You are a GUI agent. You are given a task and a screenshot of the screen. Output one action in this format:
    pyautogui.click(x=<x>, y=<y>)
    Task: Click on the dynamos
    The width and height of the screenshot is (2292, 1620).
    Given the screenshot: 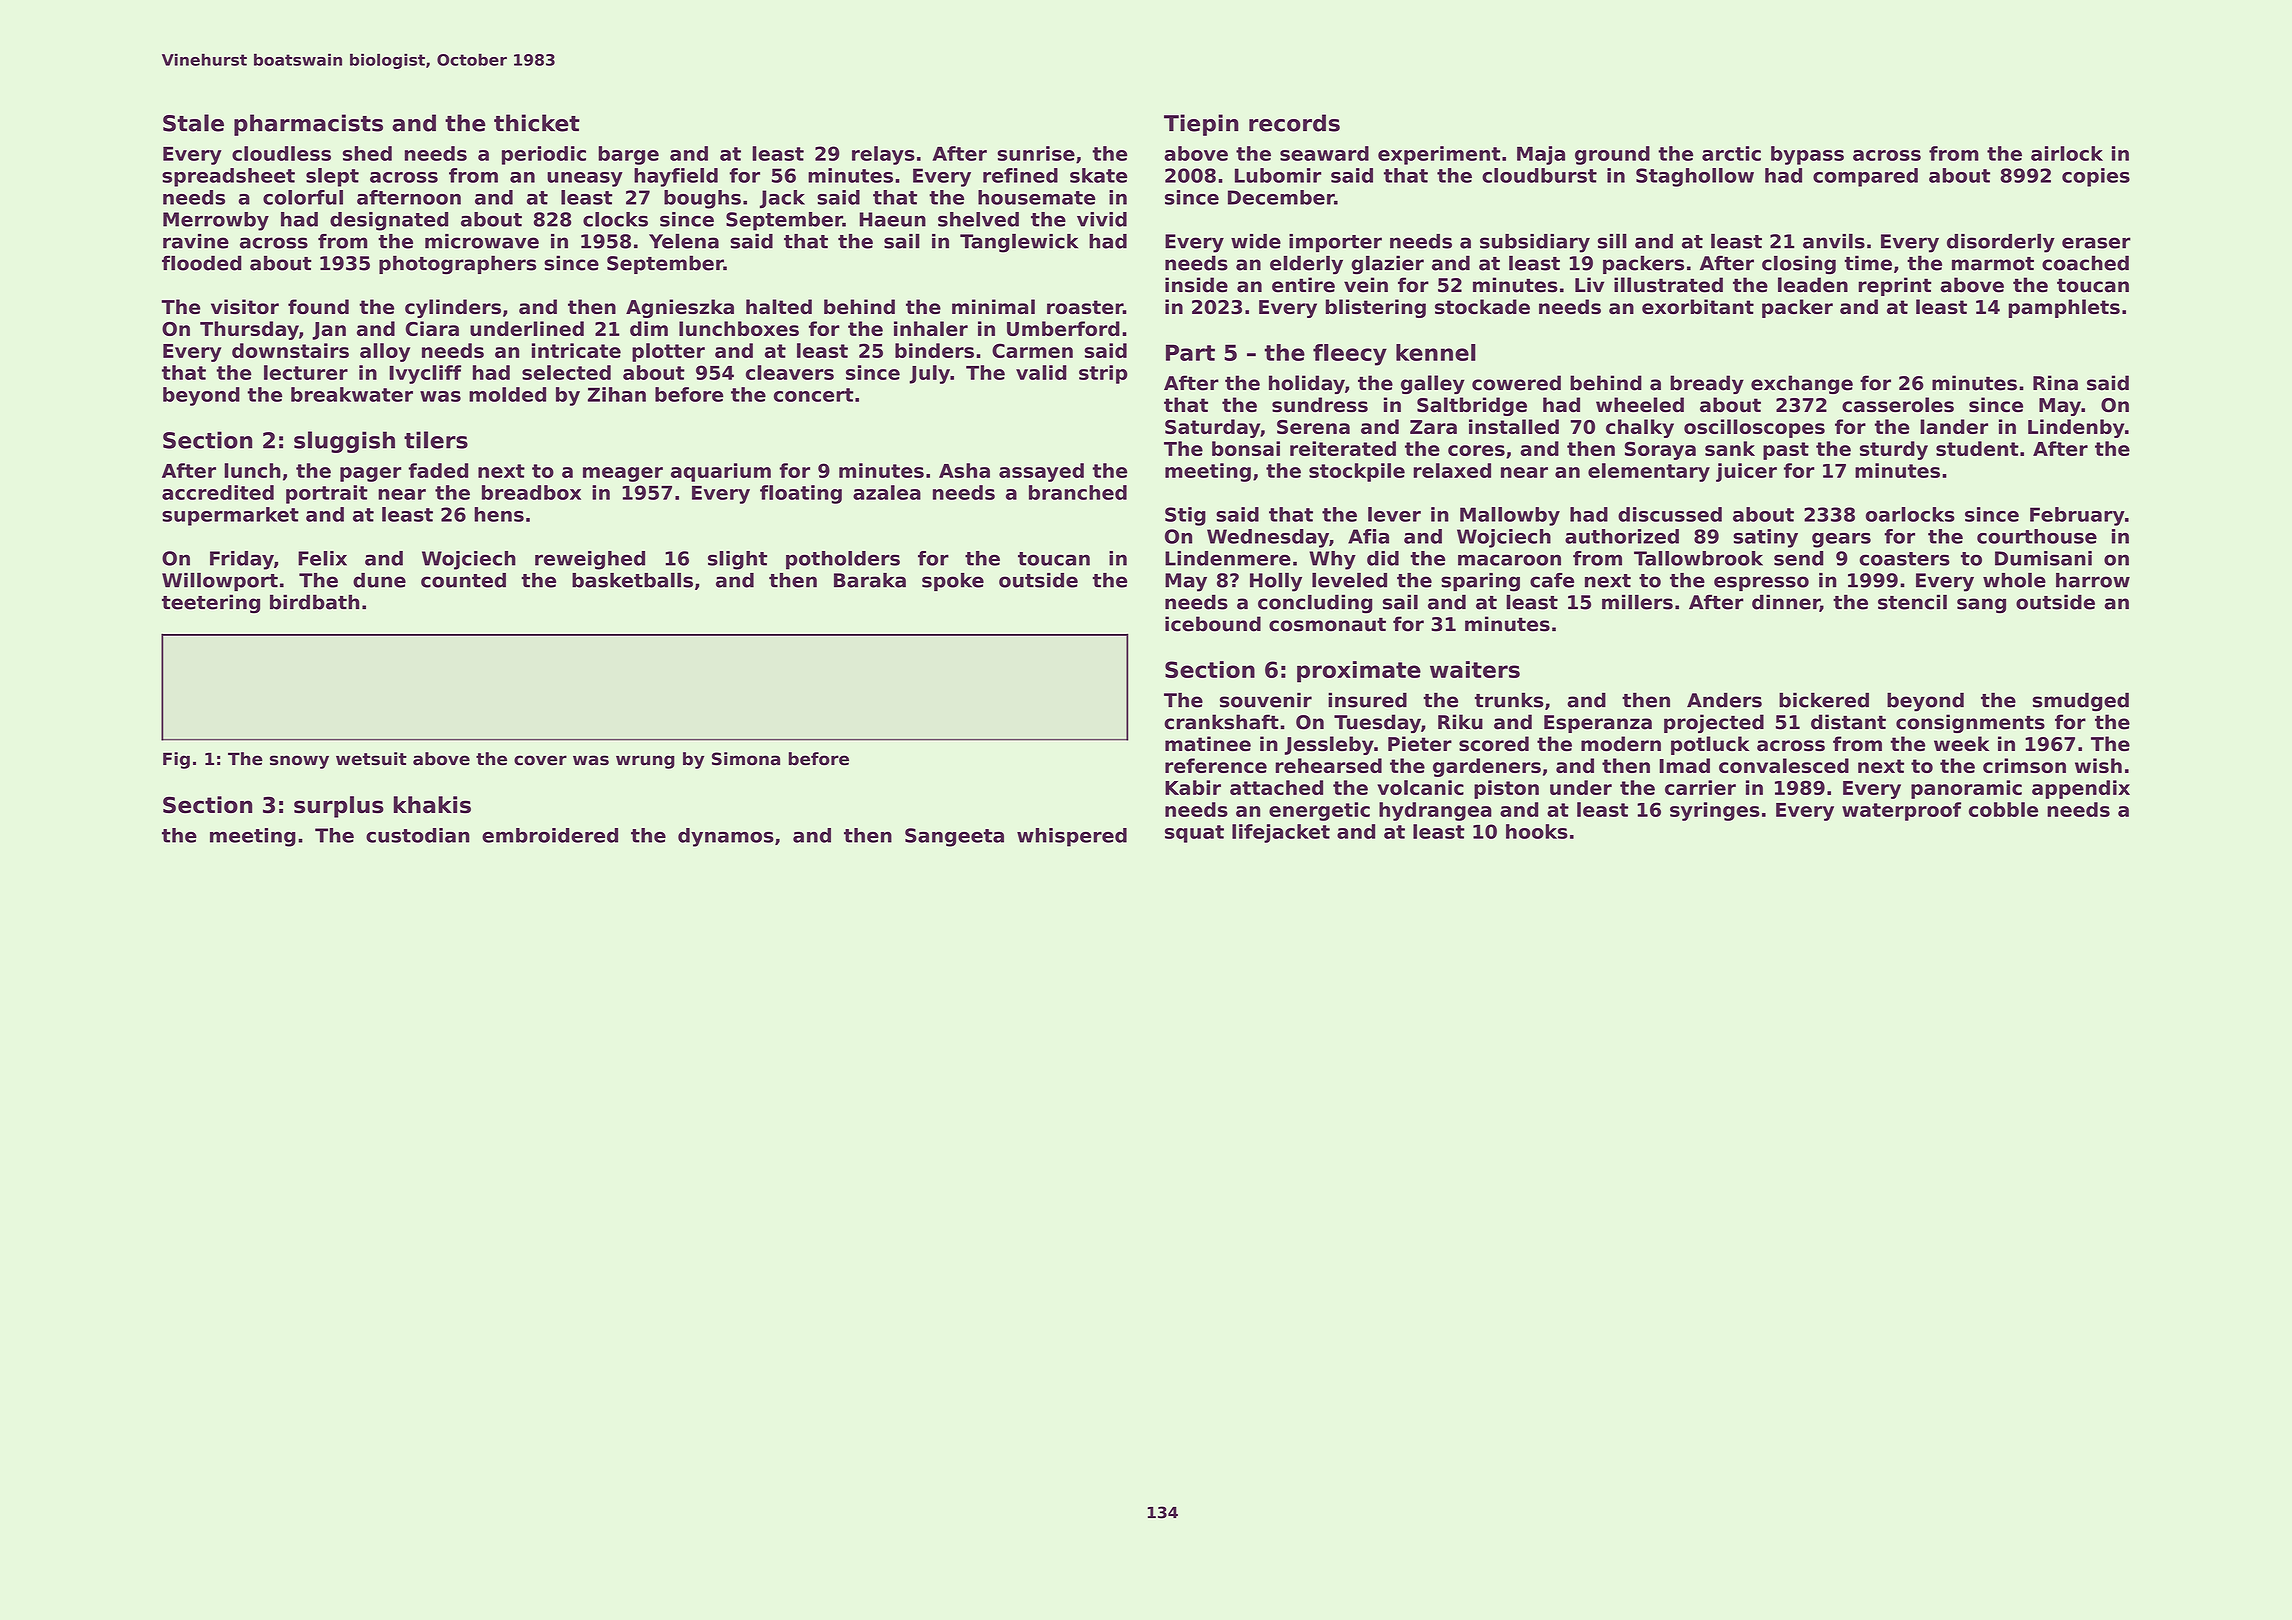 What is the action you would take?
    pyautogui.click(x=726, y=837)
